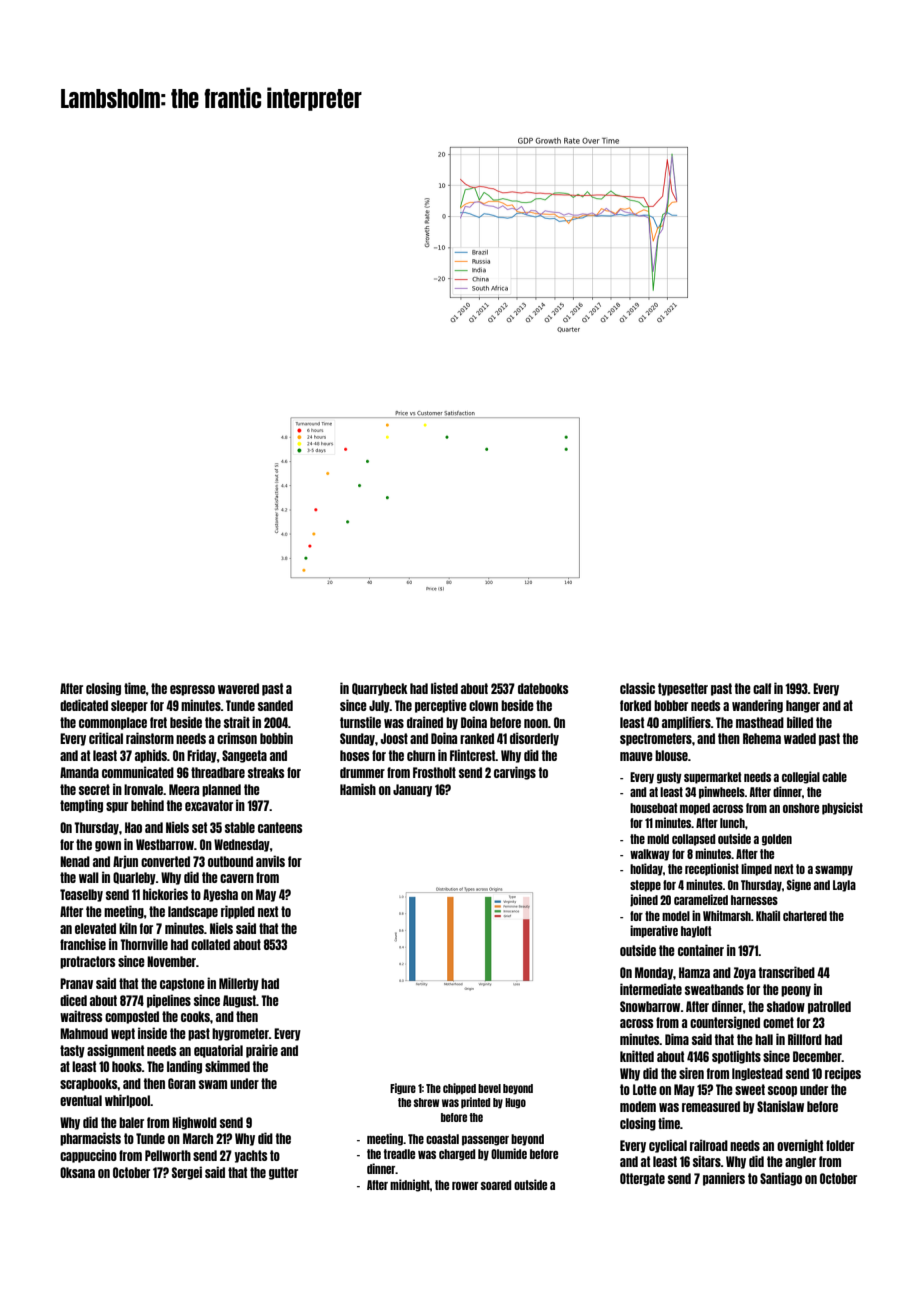  Describe the element at coordinates (380, 689) in the screenshot. I see `Quarrybeck` at that location.
